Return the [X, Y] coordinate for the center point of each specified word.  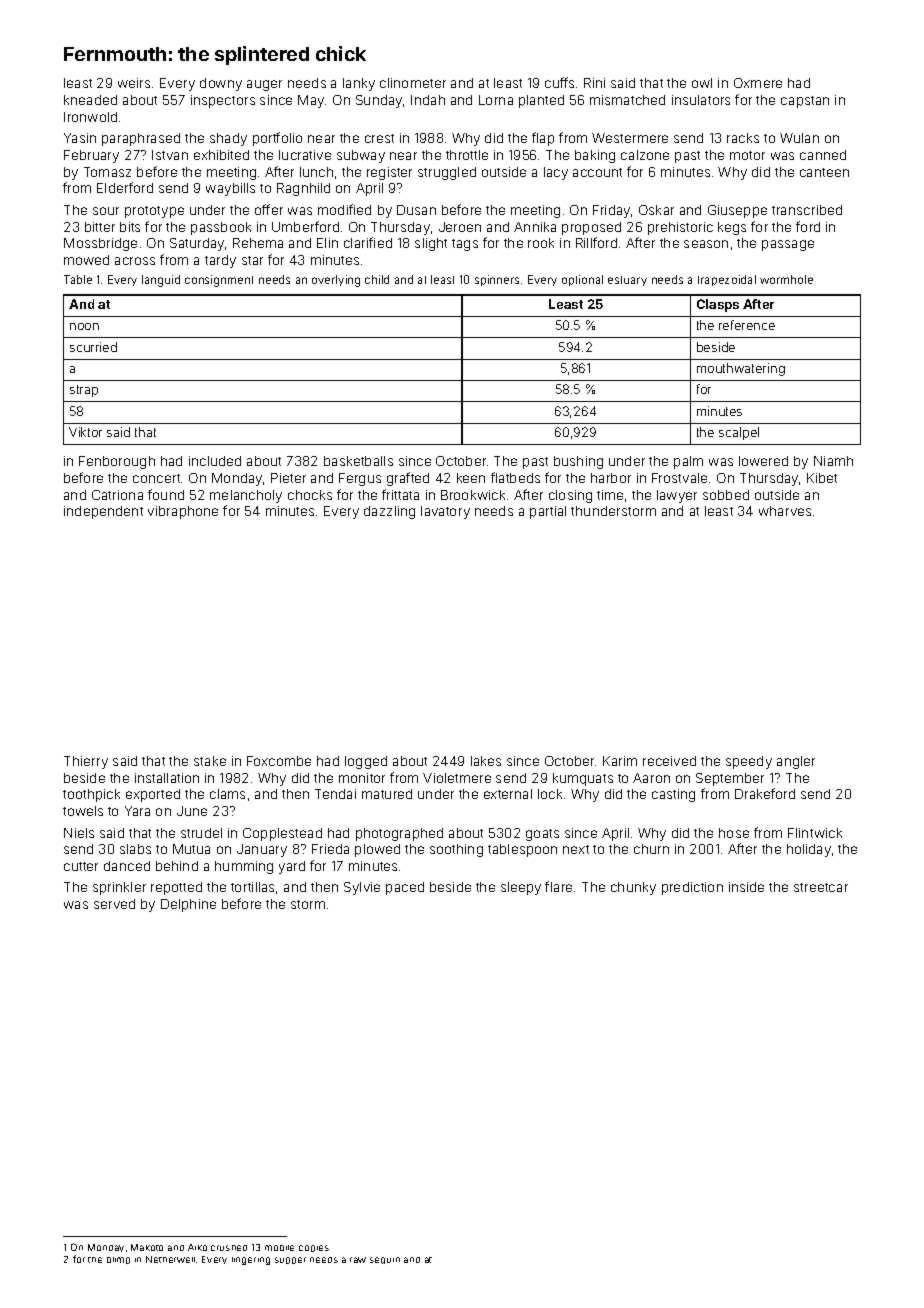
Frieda [330, 849]
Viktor [85, 432]
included [215, 461]
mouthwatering [741, 369]
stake [210, 761]
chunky [633, 888]
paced [405, 888]
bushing [578, 462]
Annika [535, 227]
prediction [692, 888]
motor [747, 155]
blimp [118, 1260]
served [114, 904]
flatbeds [515, 477]
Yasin [80, 138]
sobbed [726, 495]
